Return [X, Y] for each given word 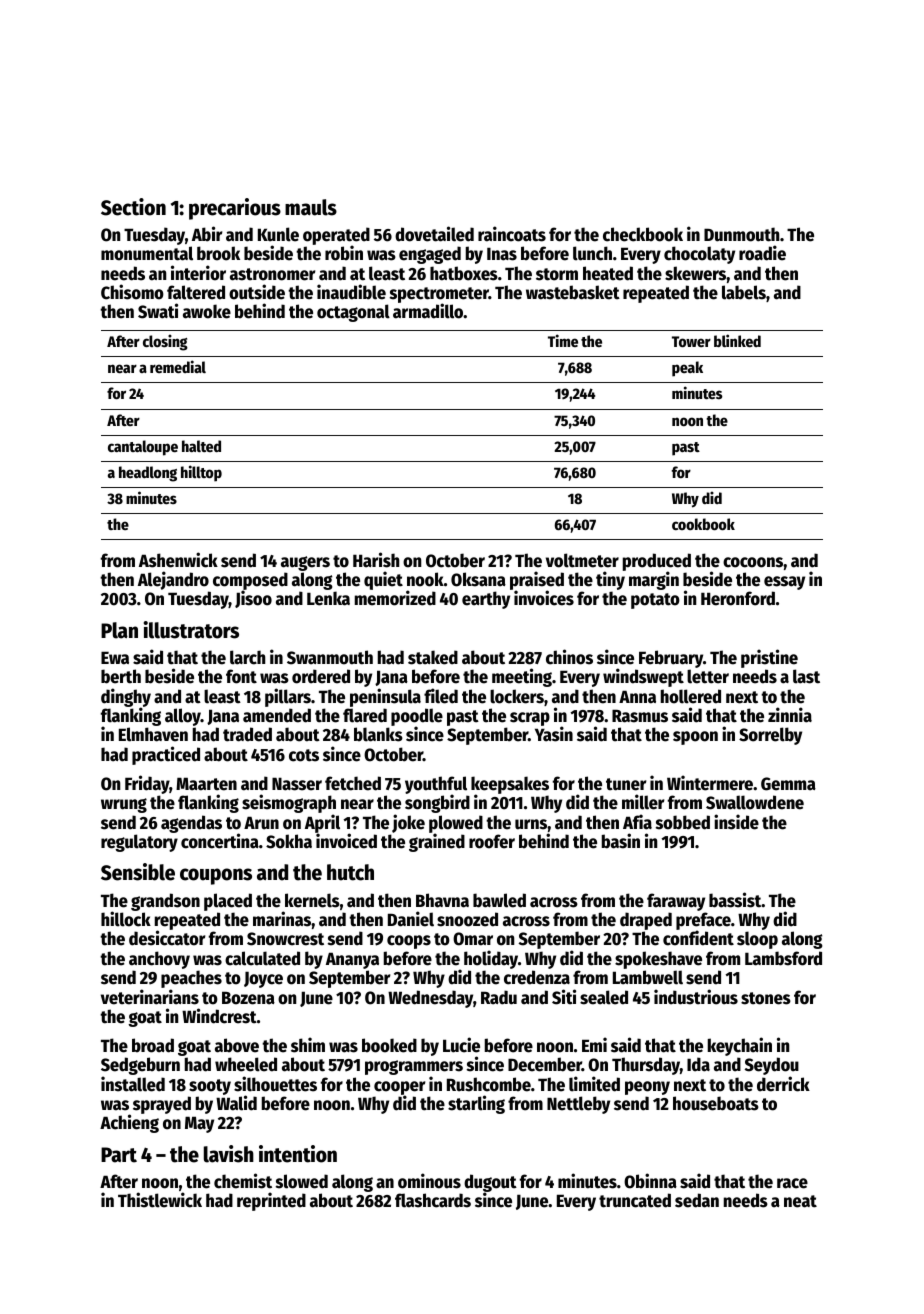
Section [133, 207]
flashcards [433, 1200]
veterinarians [150, 997]
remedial [178, 366]
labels [744, 292]
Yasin [554, 734]
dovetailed [434, 234]
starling [476, 1104]
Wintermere [710, 783]
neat [800, 1201]
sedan [697, 1200]
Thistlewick [160, 1200]
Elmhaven [153, 735]
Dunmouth [741, 234]
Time [563, 340]
